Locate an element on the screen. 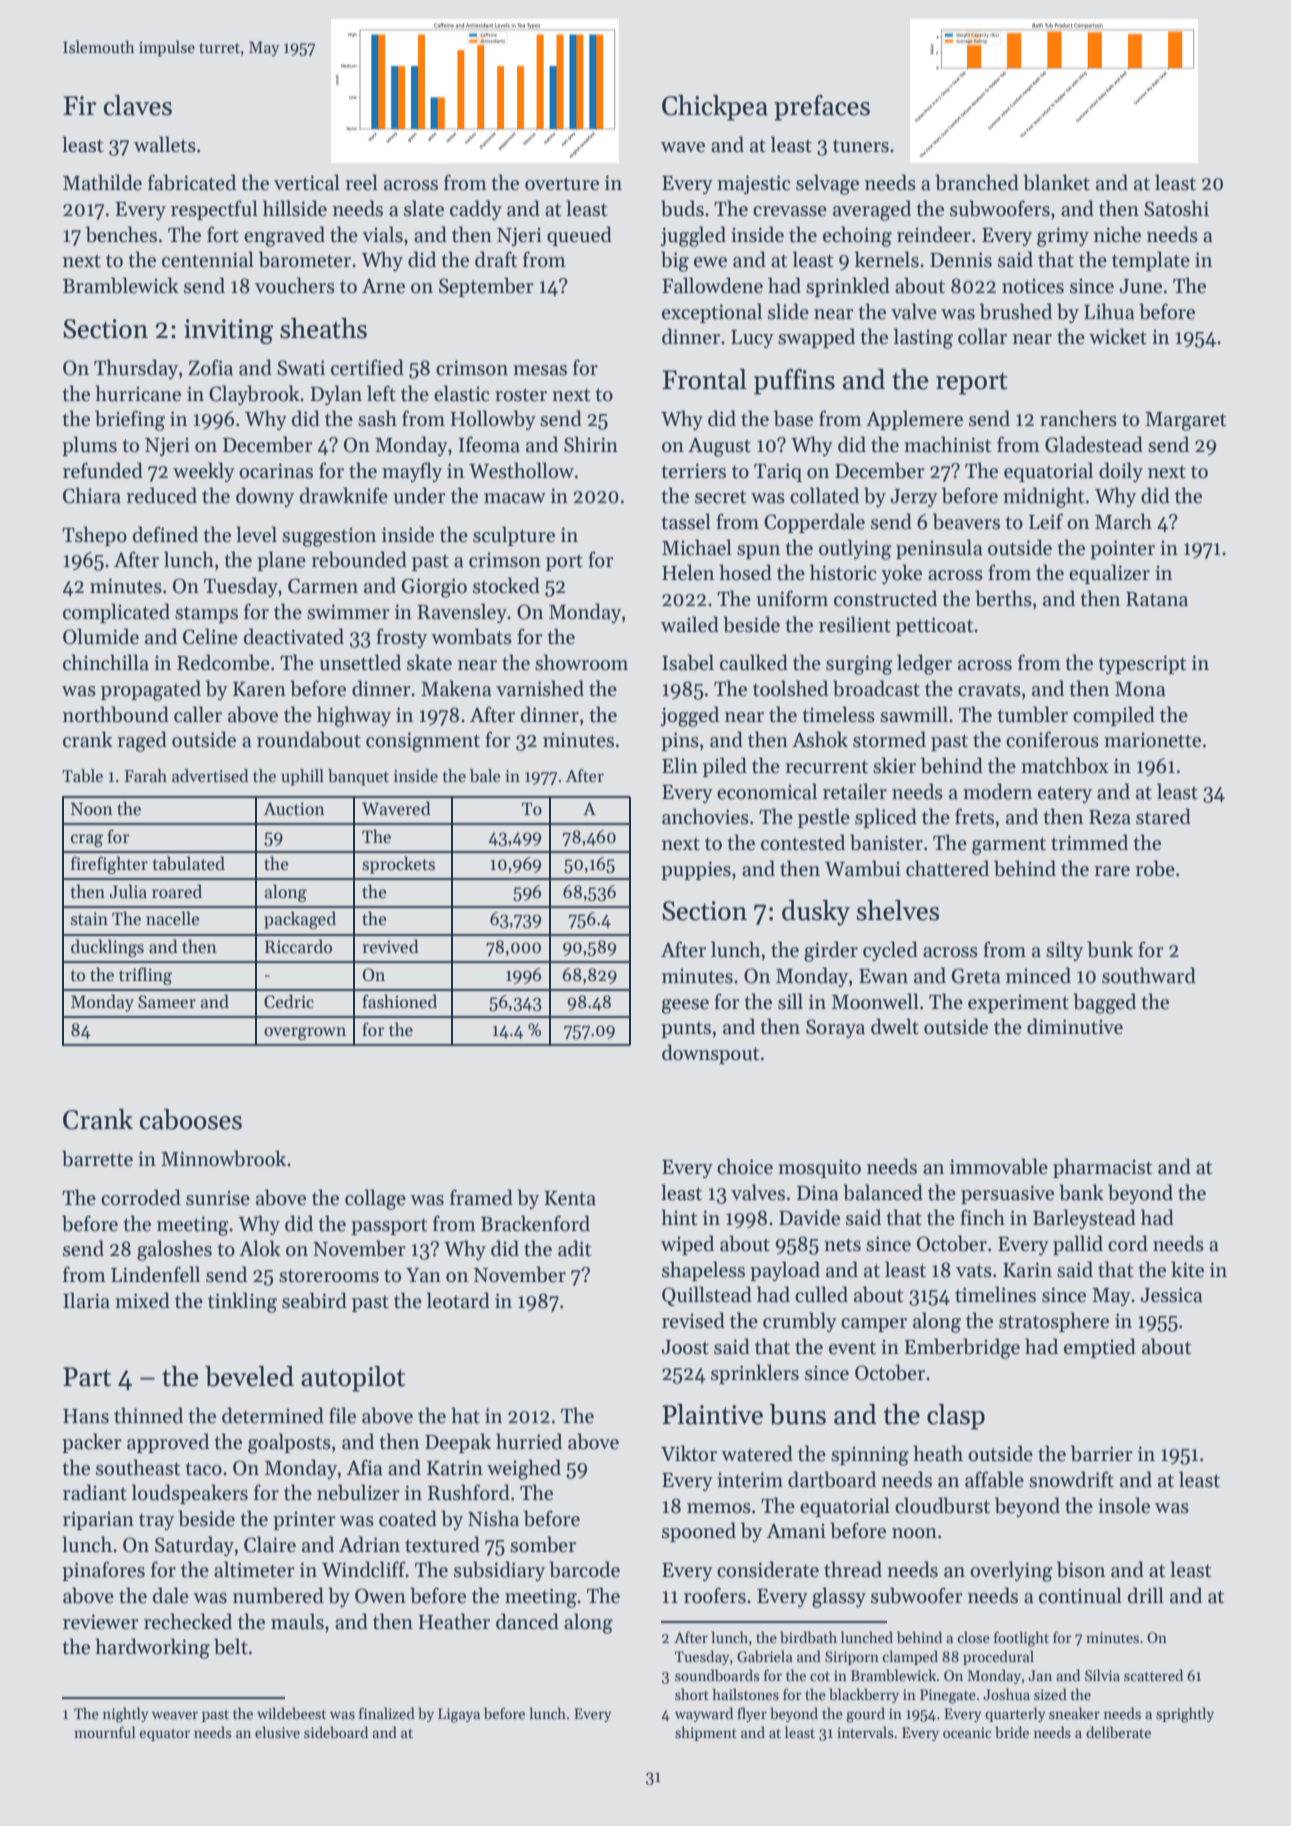 This screenshot has height=1826, width=1291. claves is located at coordinates (138, 105).
